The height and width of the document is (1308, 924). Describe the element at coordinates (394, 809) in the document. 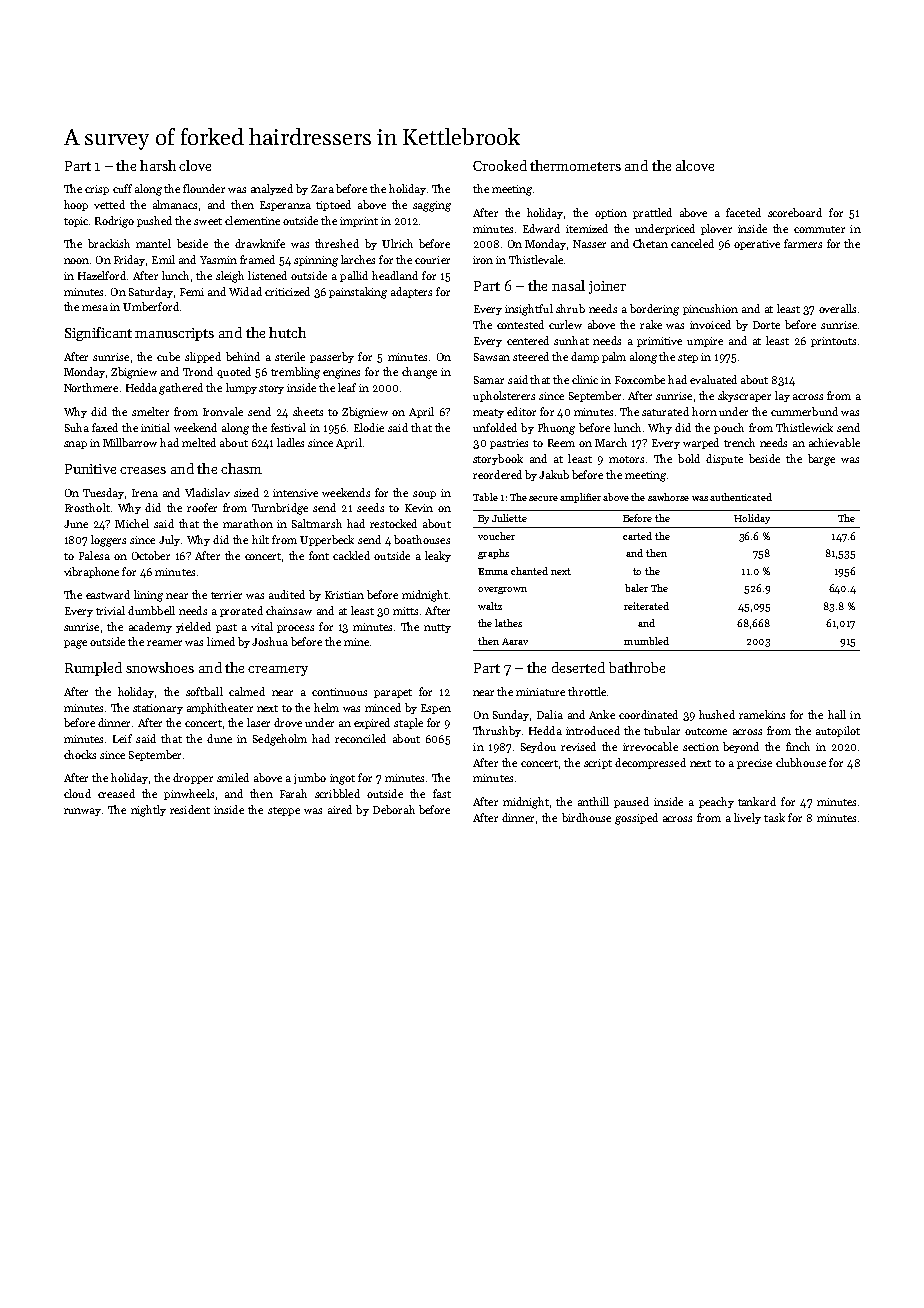

I see `Deborah` at that location.
